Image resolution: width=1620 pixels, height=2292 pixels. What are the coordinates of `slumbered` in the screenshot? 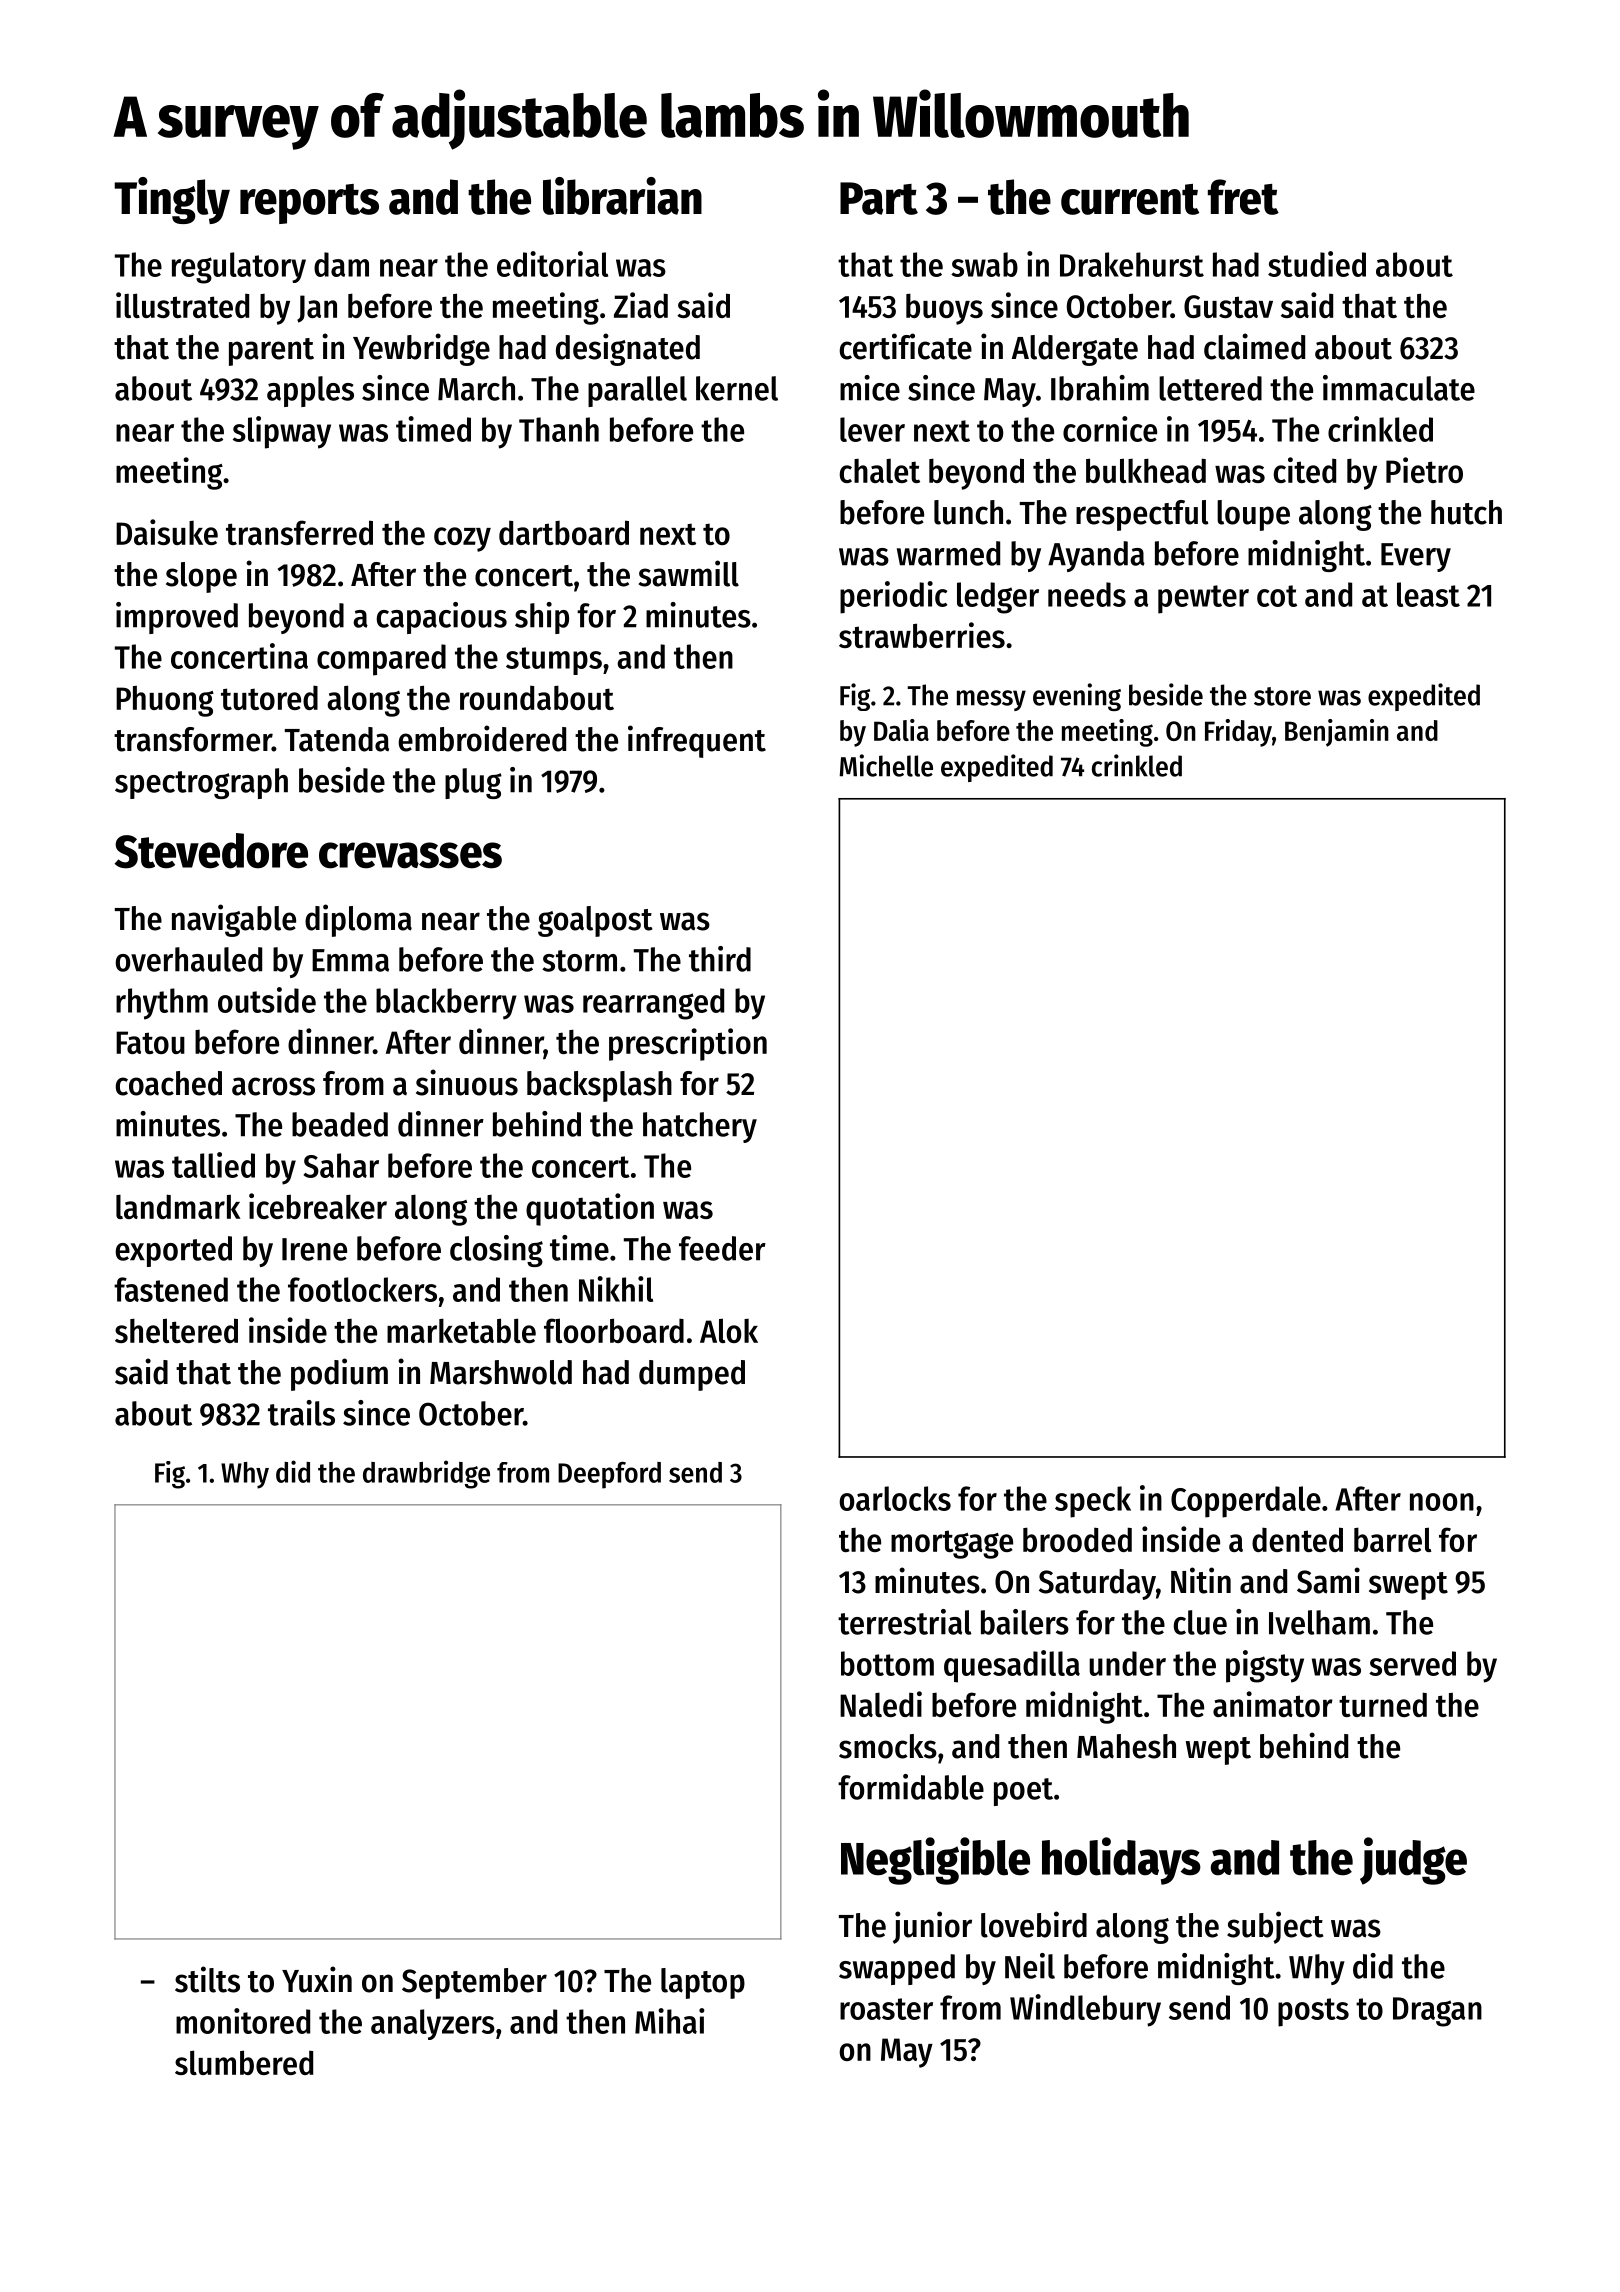 It's located at (244, 2062).
